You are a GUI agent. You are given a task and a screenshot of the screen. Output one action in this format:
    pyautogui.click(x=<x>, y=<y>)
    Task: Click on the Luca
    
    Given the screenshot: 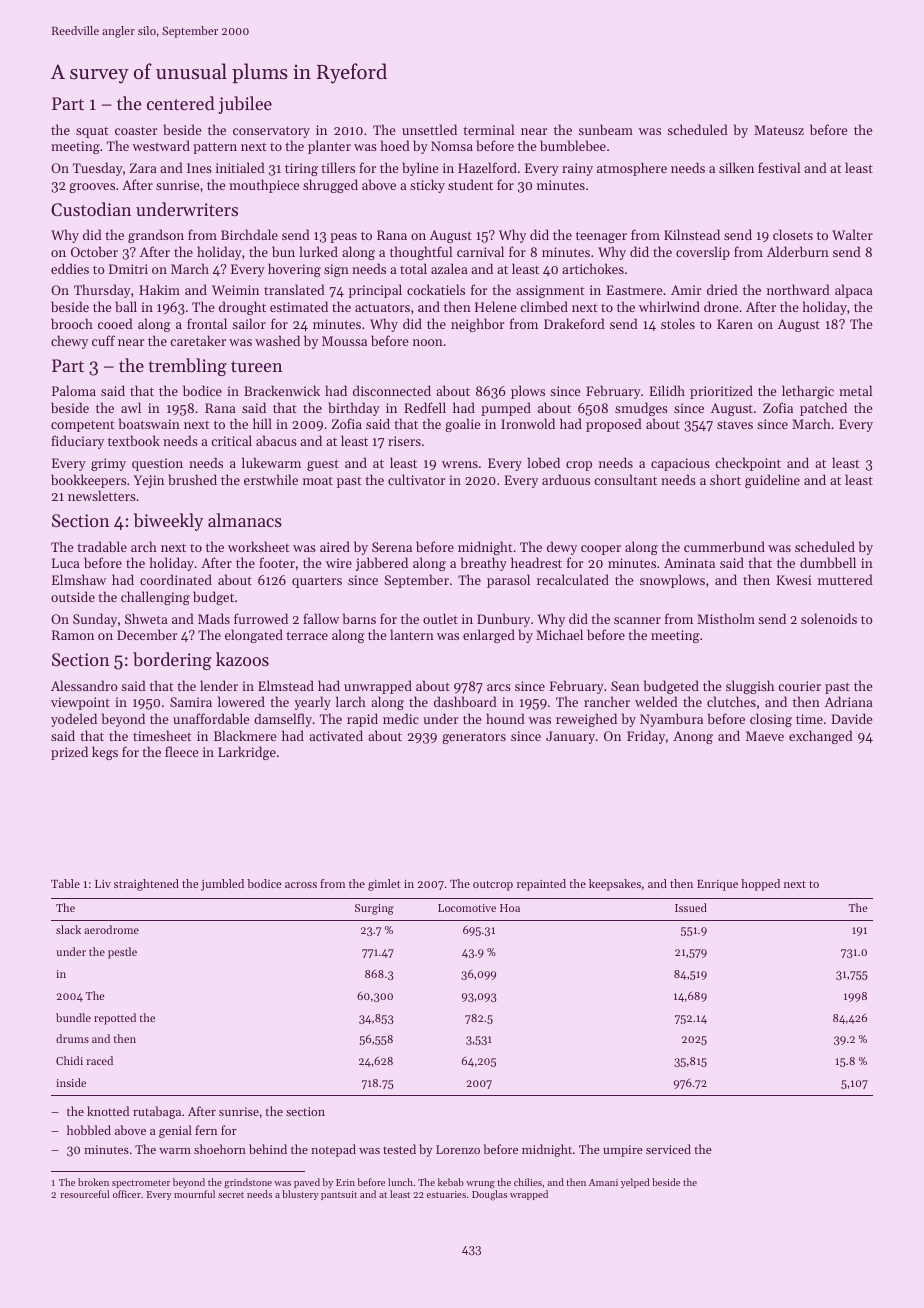 What is the action you would take?
    pyautogui.click(x=66, y=563)
